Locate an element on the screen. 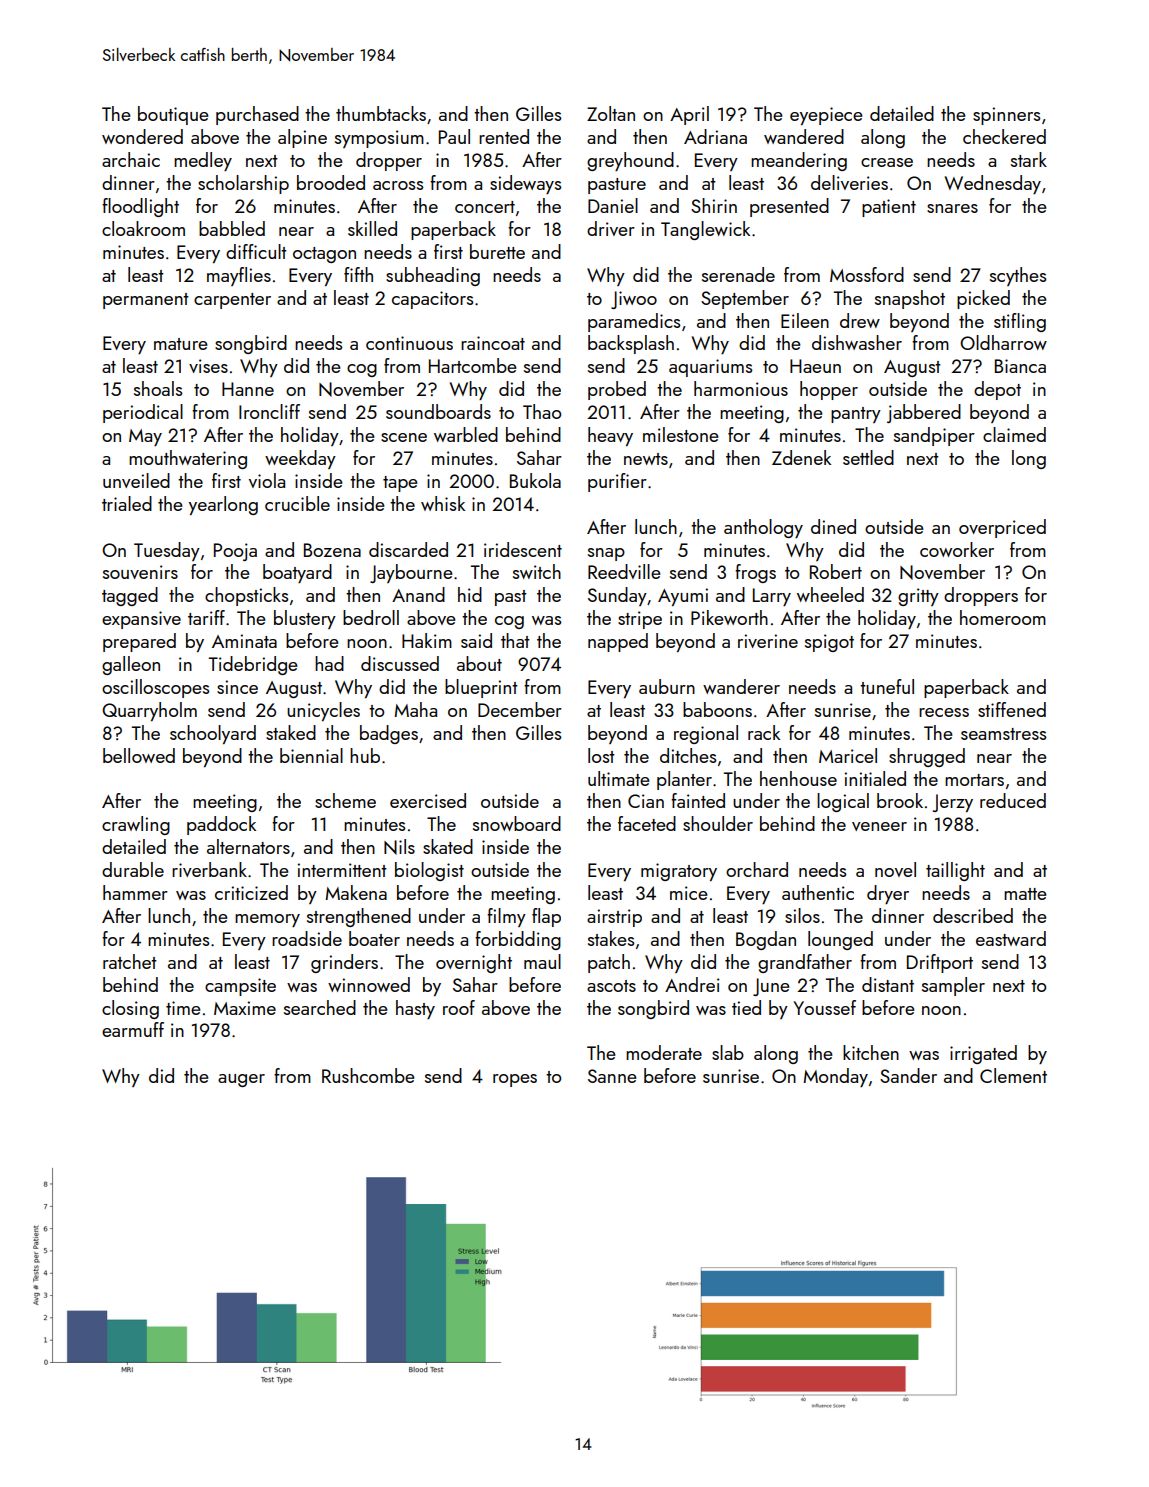  whisk is located at coordinates (443, 503).
